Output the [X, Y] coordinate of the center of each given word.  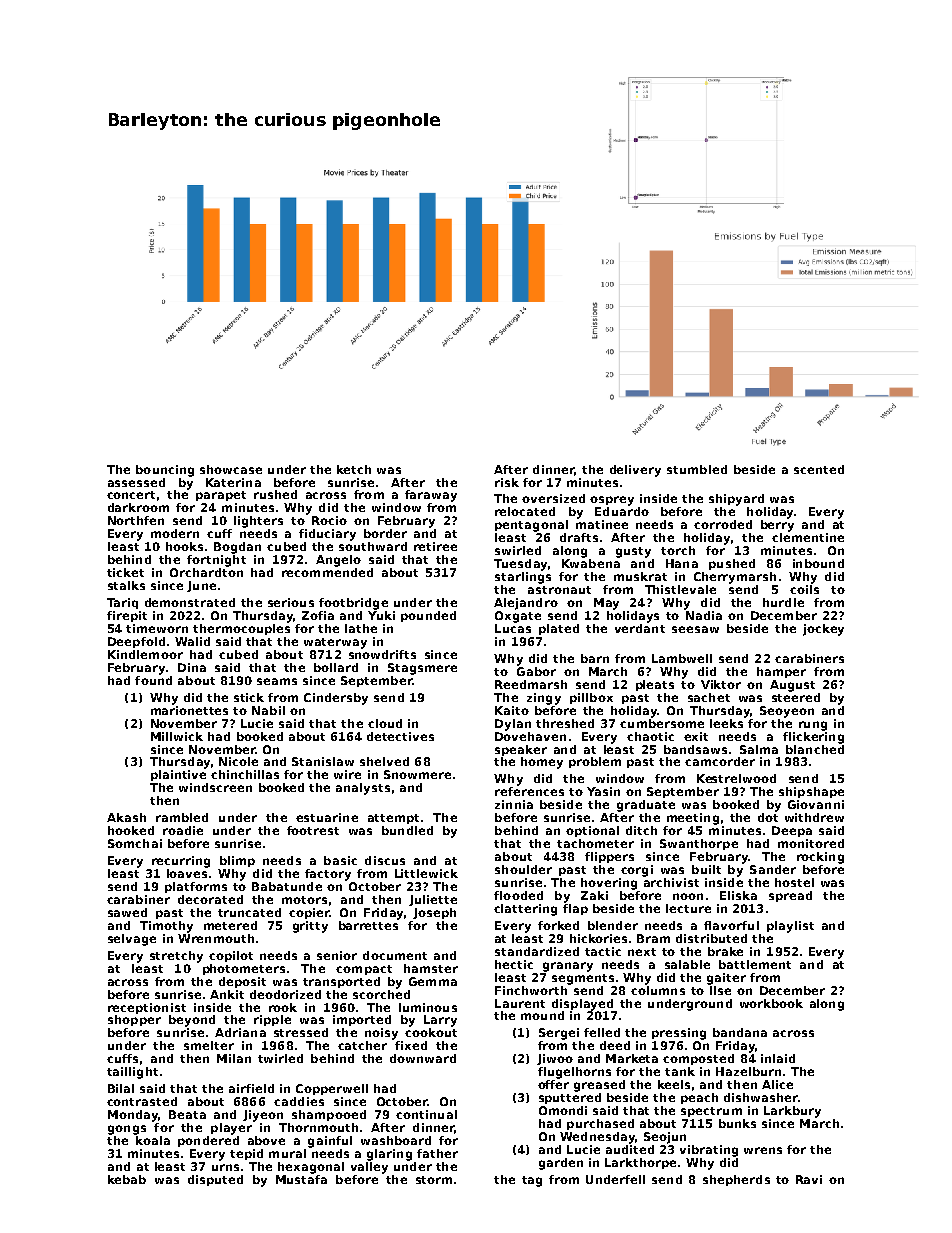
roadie [183, 830]
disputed [215, 1180]
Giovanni [816, 804]
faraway [431, 496]
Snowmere [417, 774]
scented [819, 469]
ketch [354, 469]
